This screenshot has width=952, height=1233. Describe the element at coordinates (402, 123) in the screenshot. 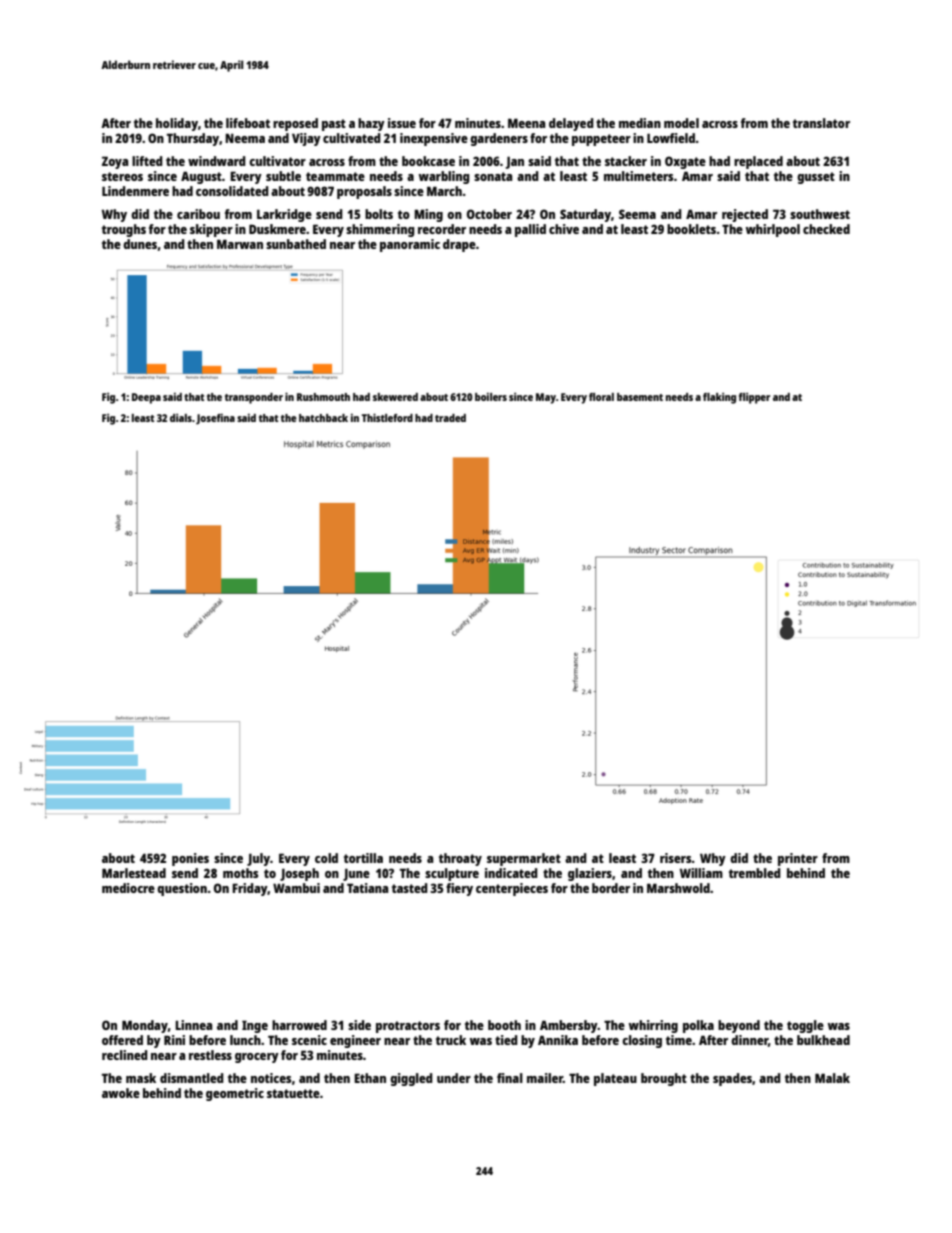

I see `issue` at that location.
